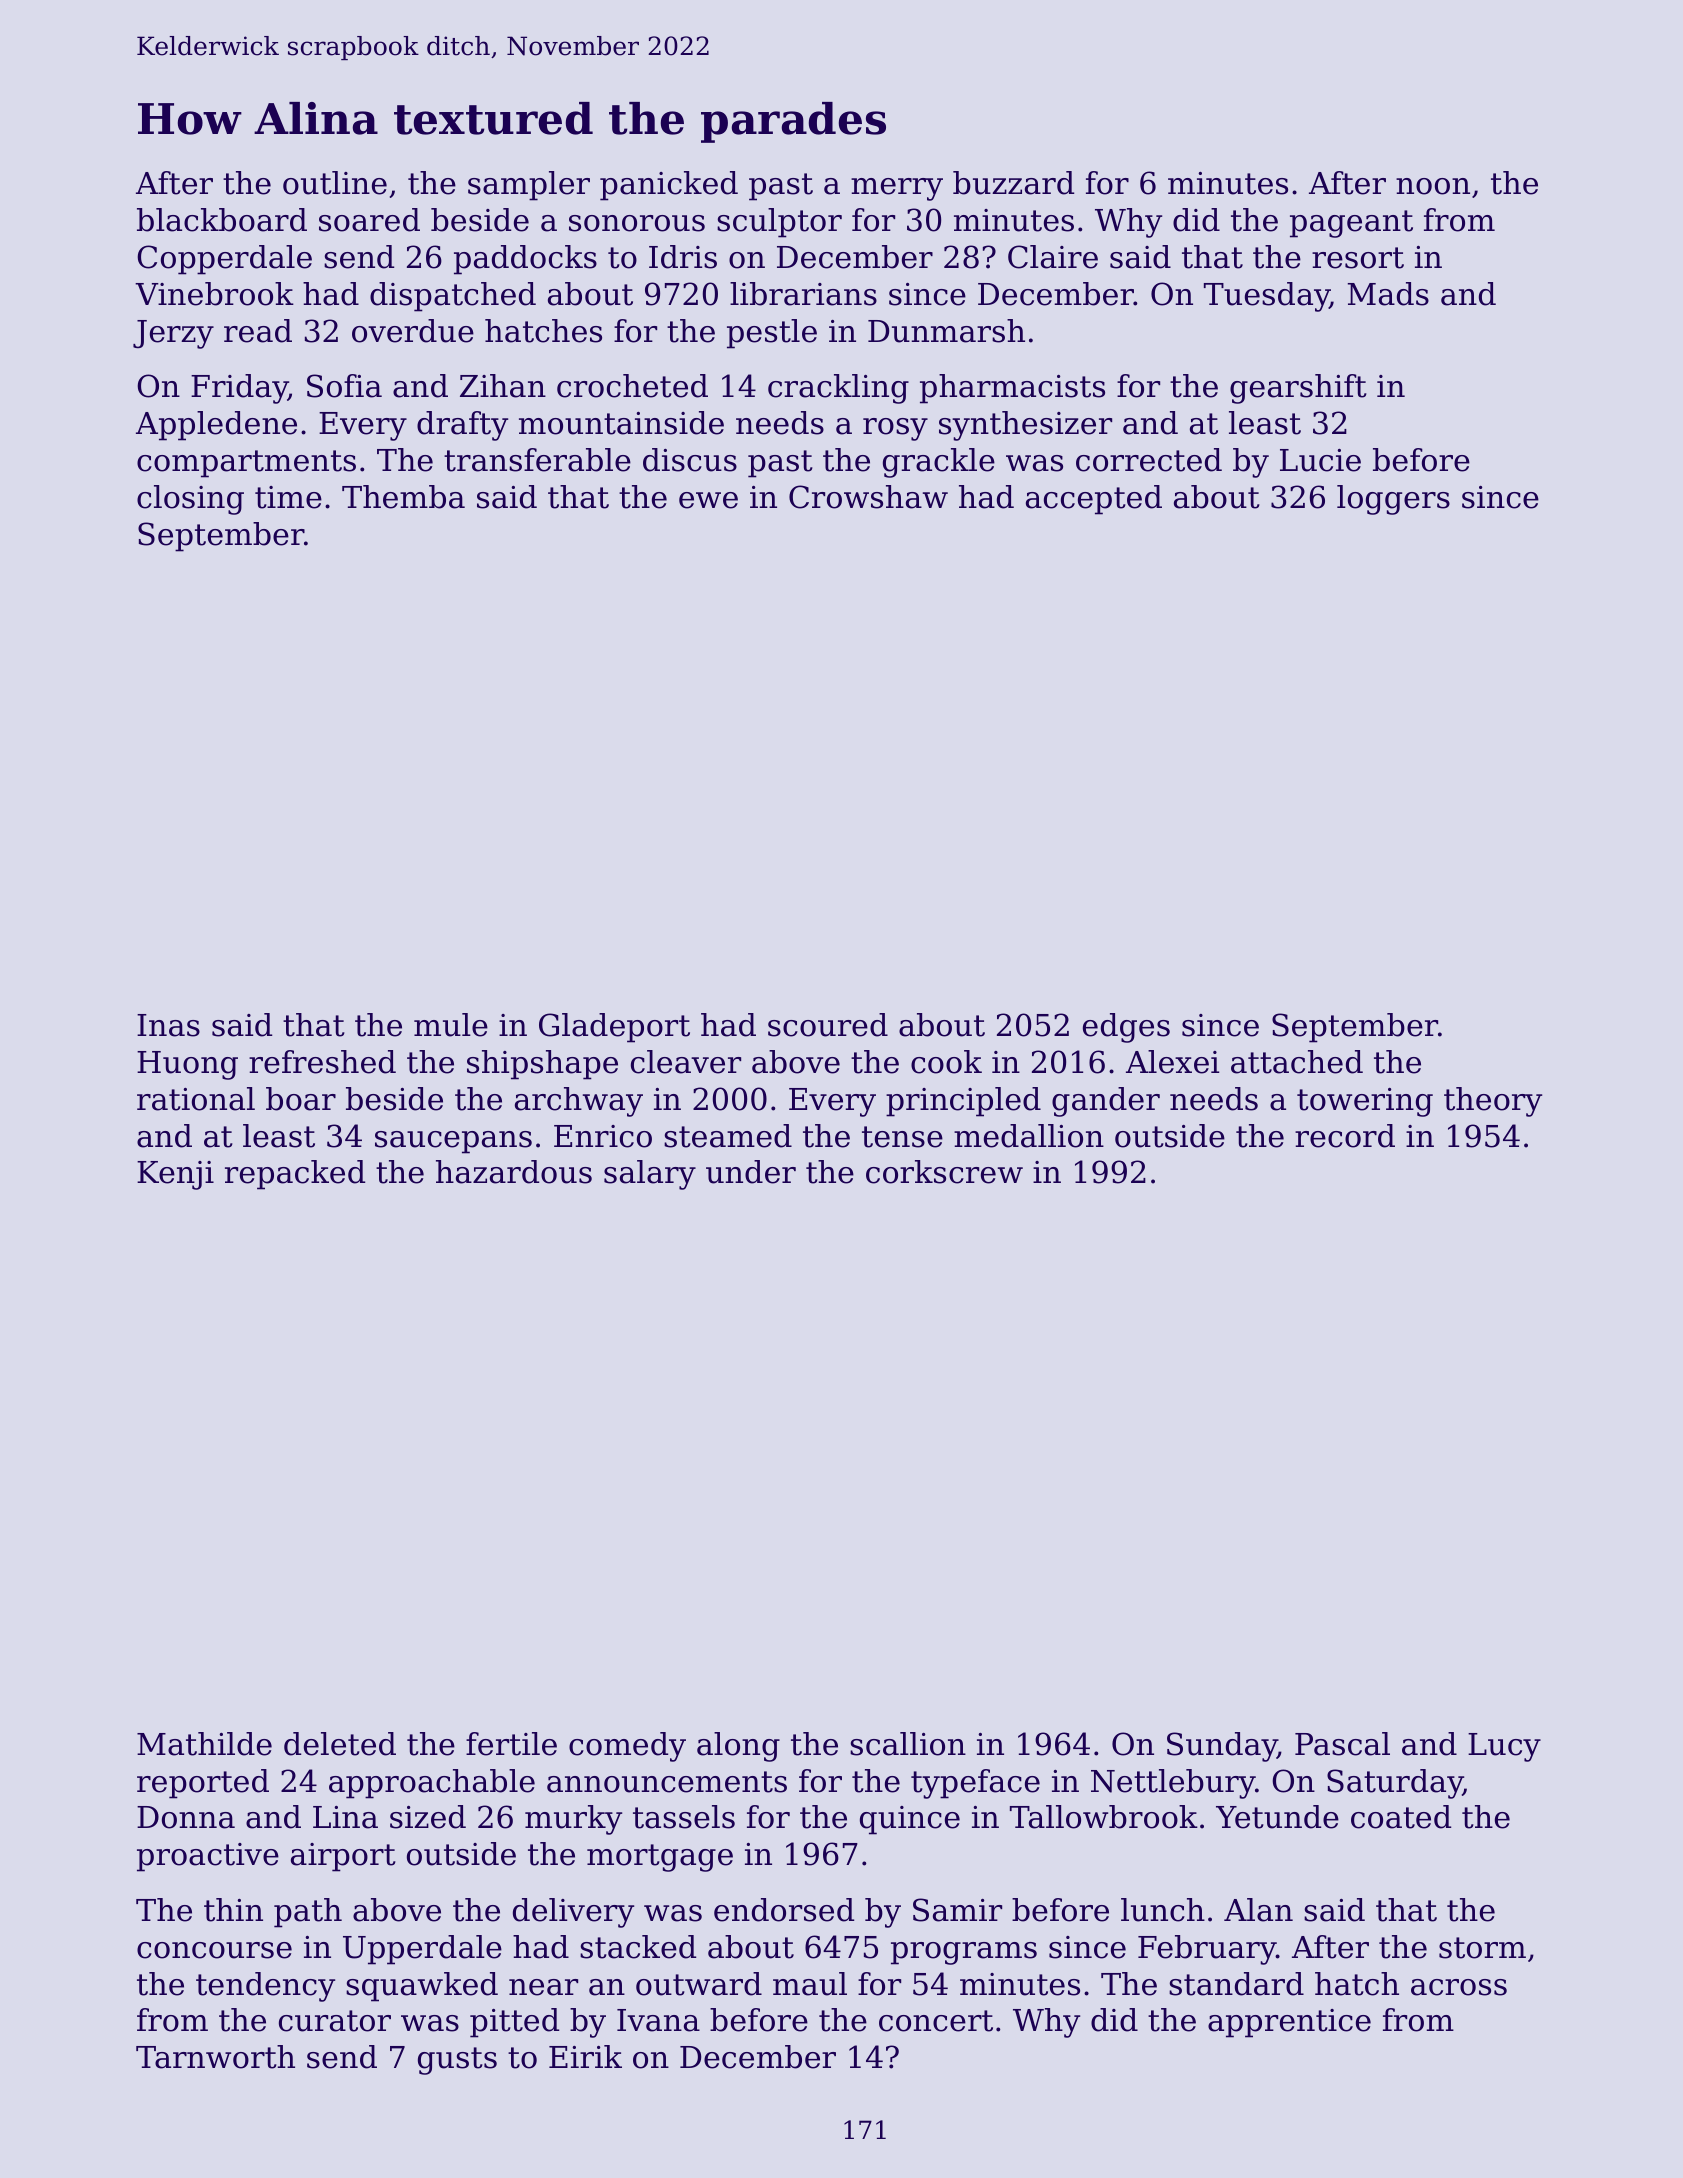 Image resolution: width=1683 pixels, height=2178 pixels. I want to click on grackle, so click(939, 463).
